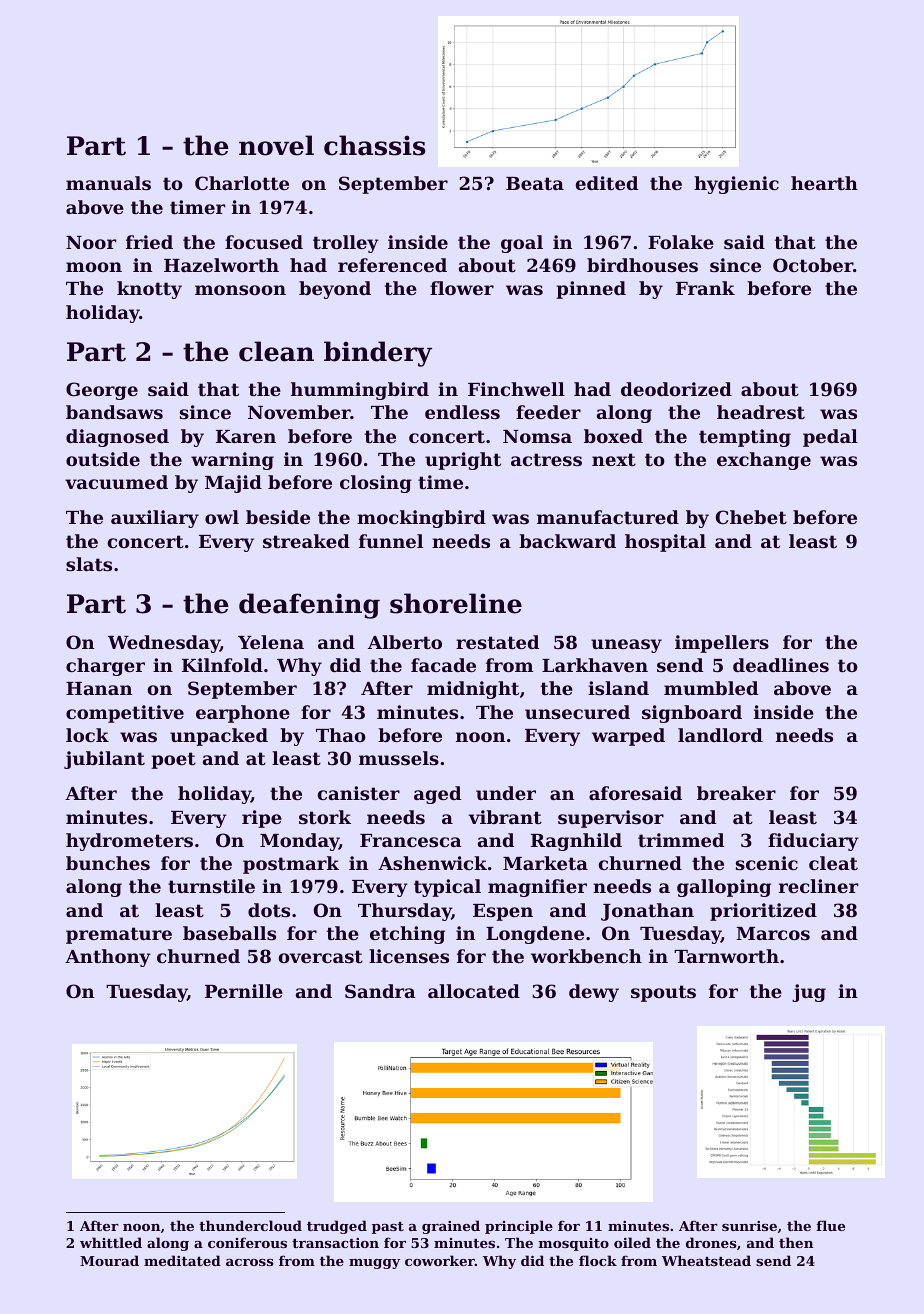  I want to click on hygienic, so click(736, 185).
